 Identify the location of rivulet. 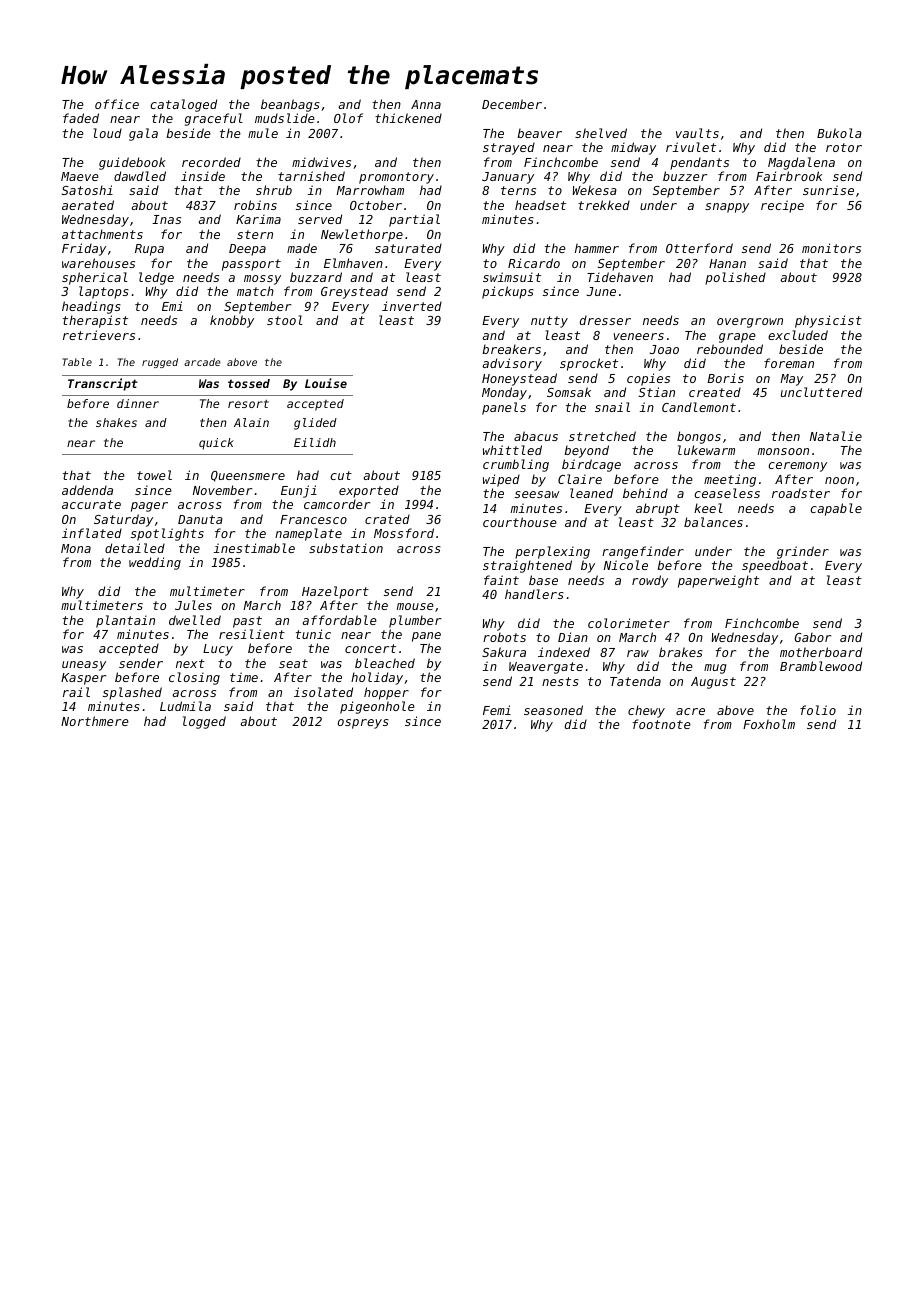
(691, 147).
